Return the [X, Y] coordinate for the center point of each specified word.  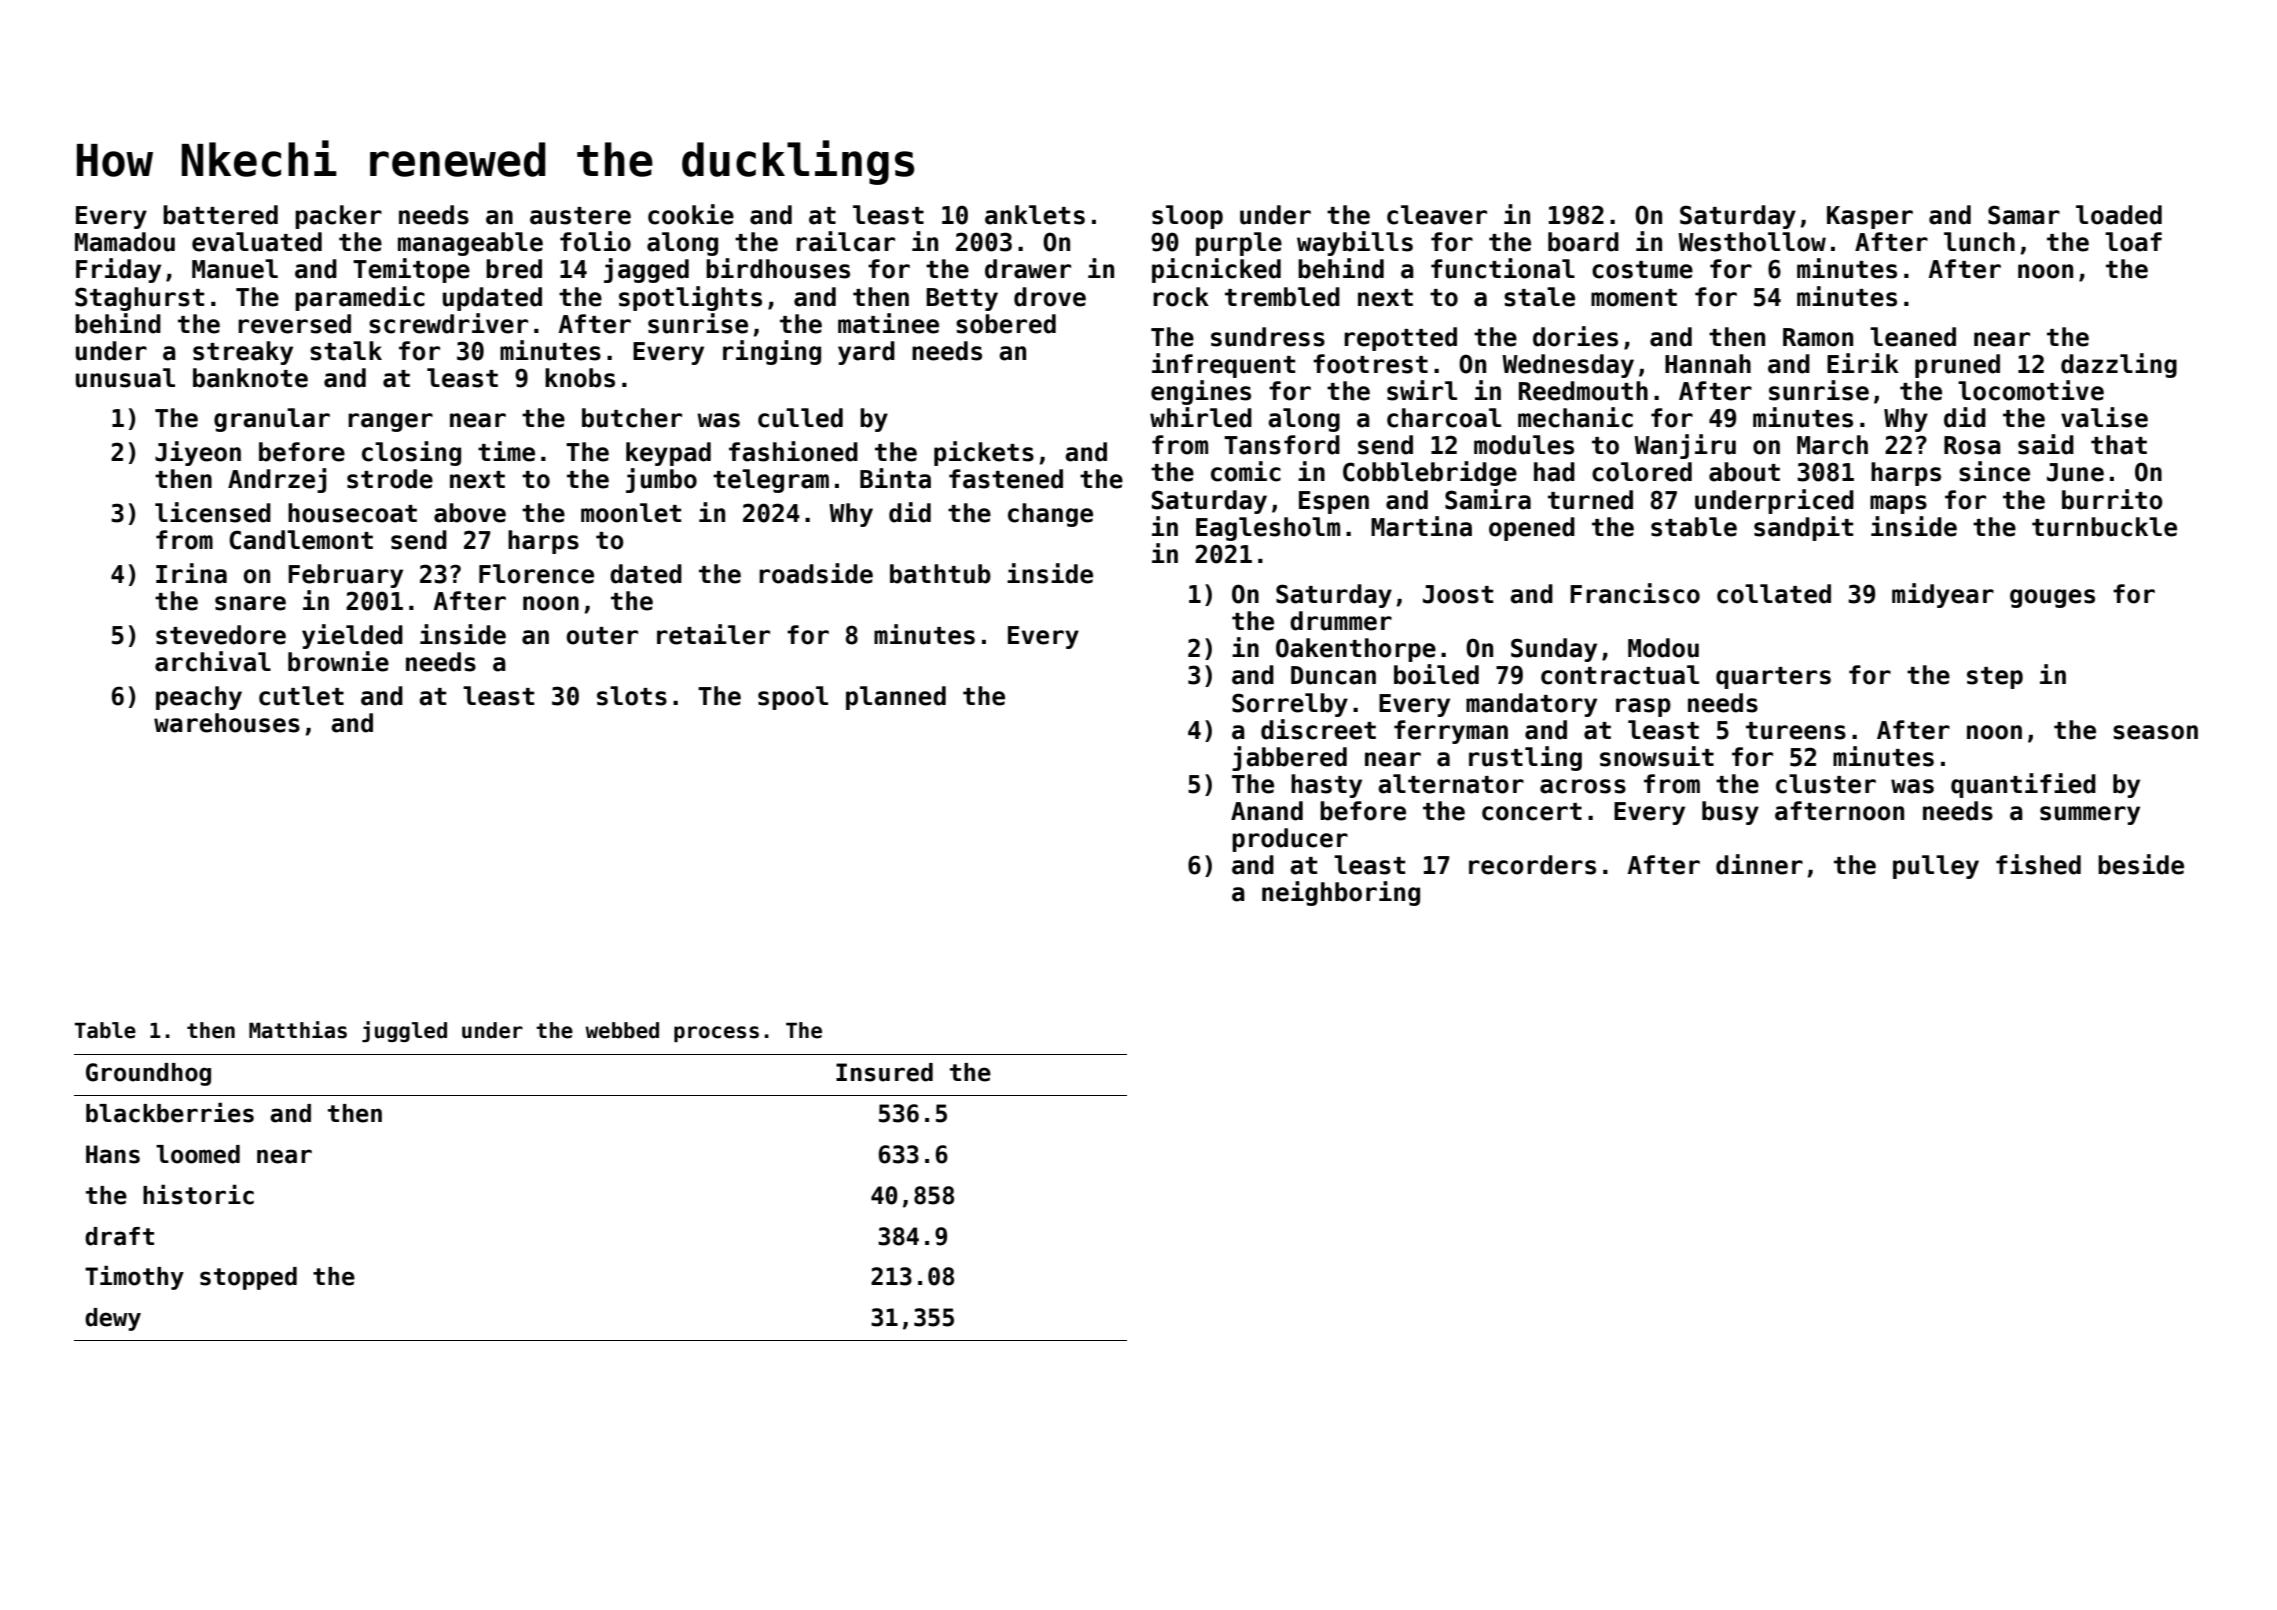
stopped [248, 1278]
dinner [1759, 864]
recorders [1532, 865]
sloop [1187, 217]
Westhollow [1752, 242]
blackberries [170, 1112]
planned [896, 698]
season [2155, 732]
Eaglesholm [1268, 529]
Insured [884, 1072]
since [1994, 471]
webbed [622, 1030]
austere [580, 216]
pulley [1936, 867]
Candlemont [301, 540]
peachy [199, 698]
